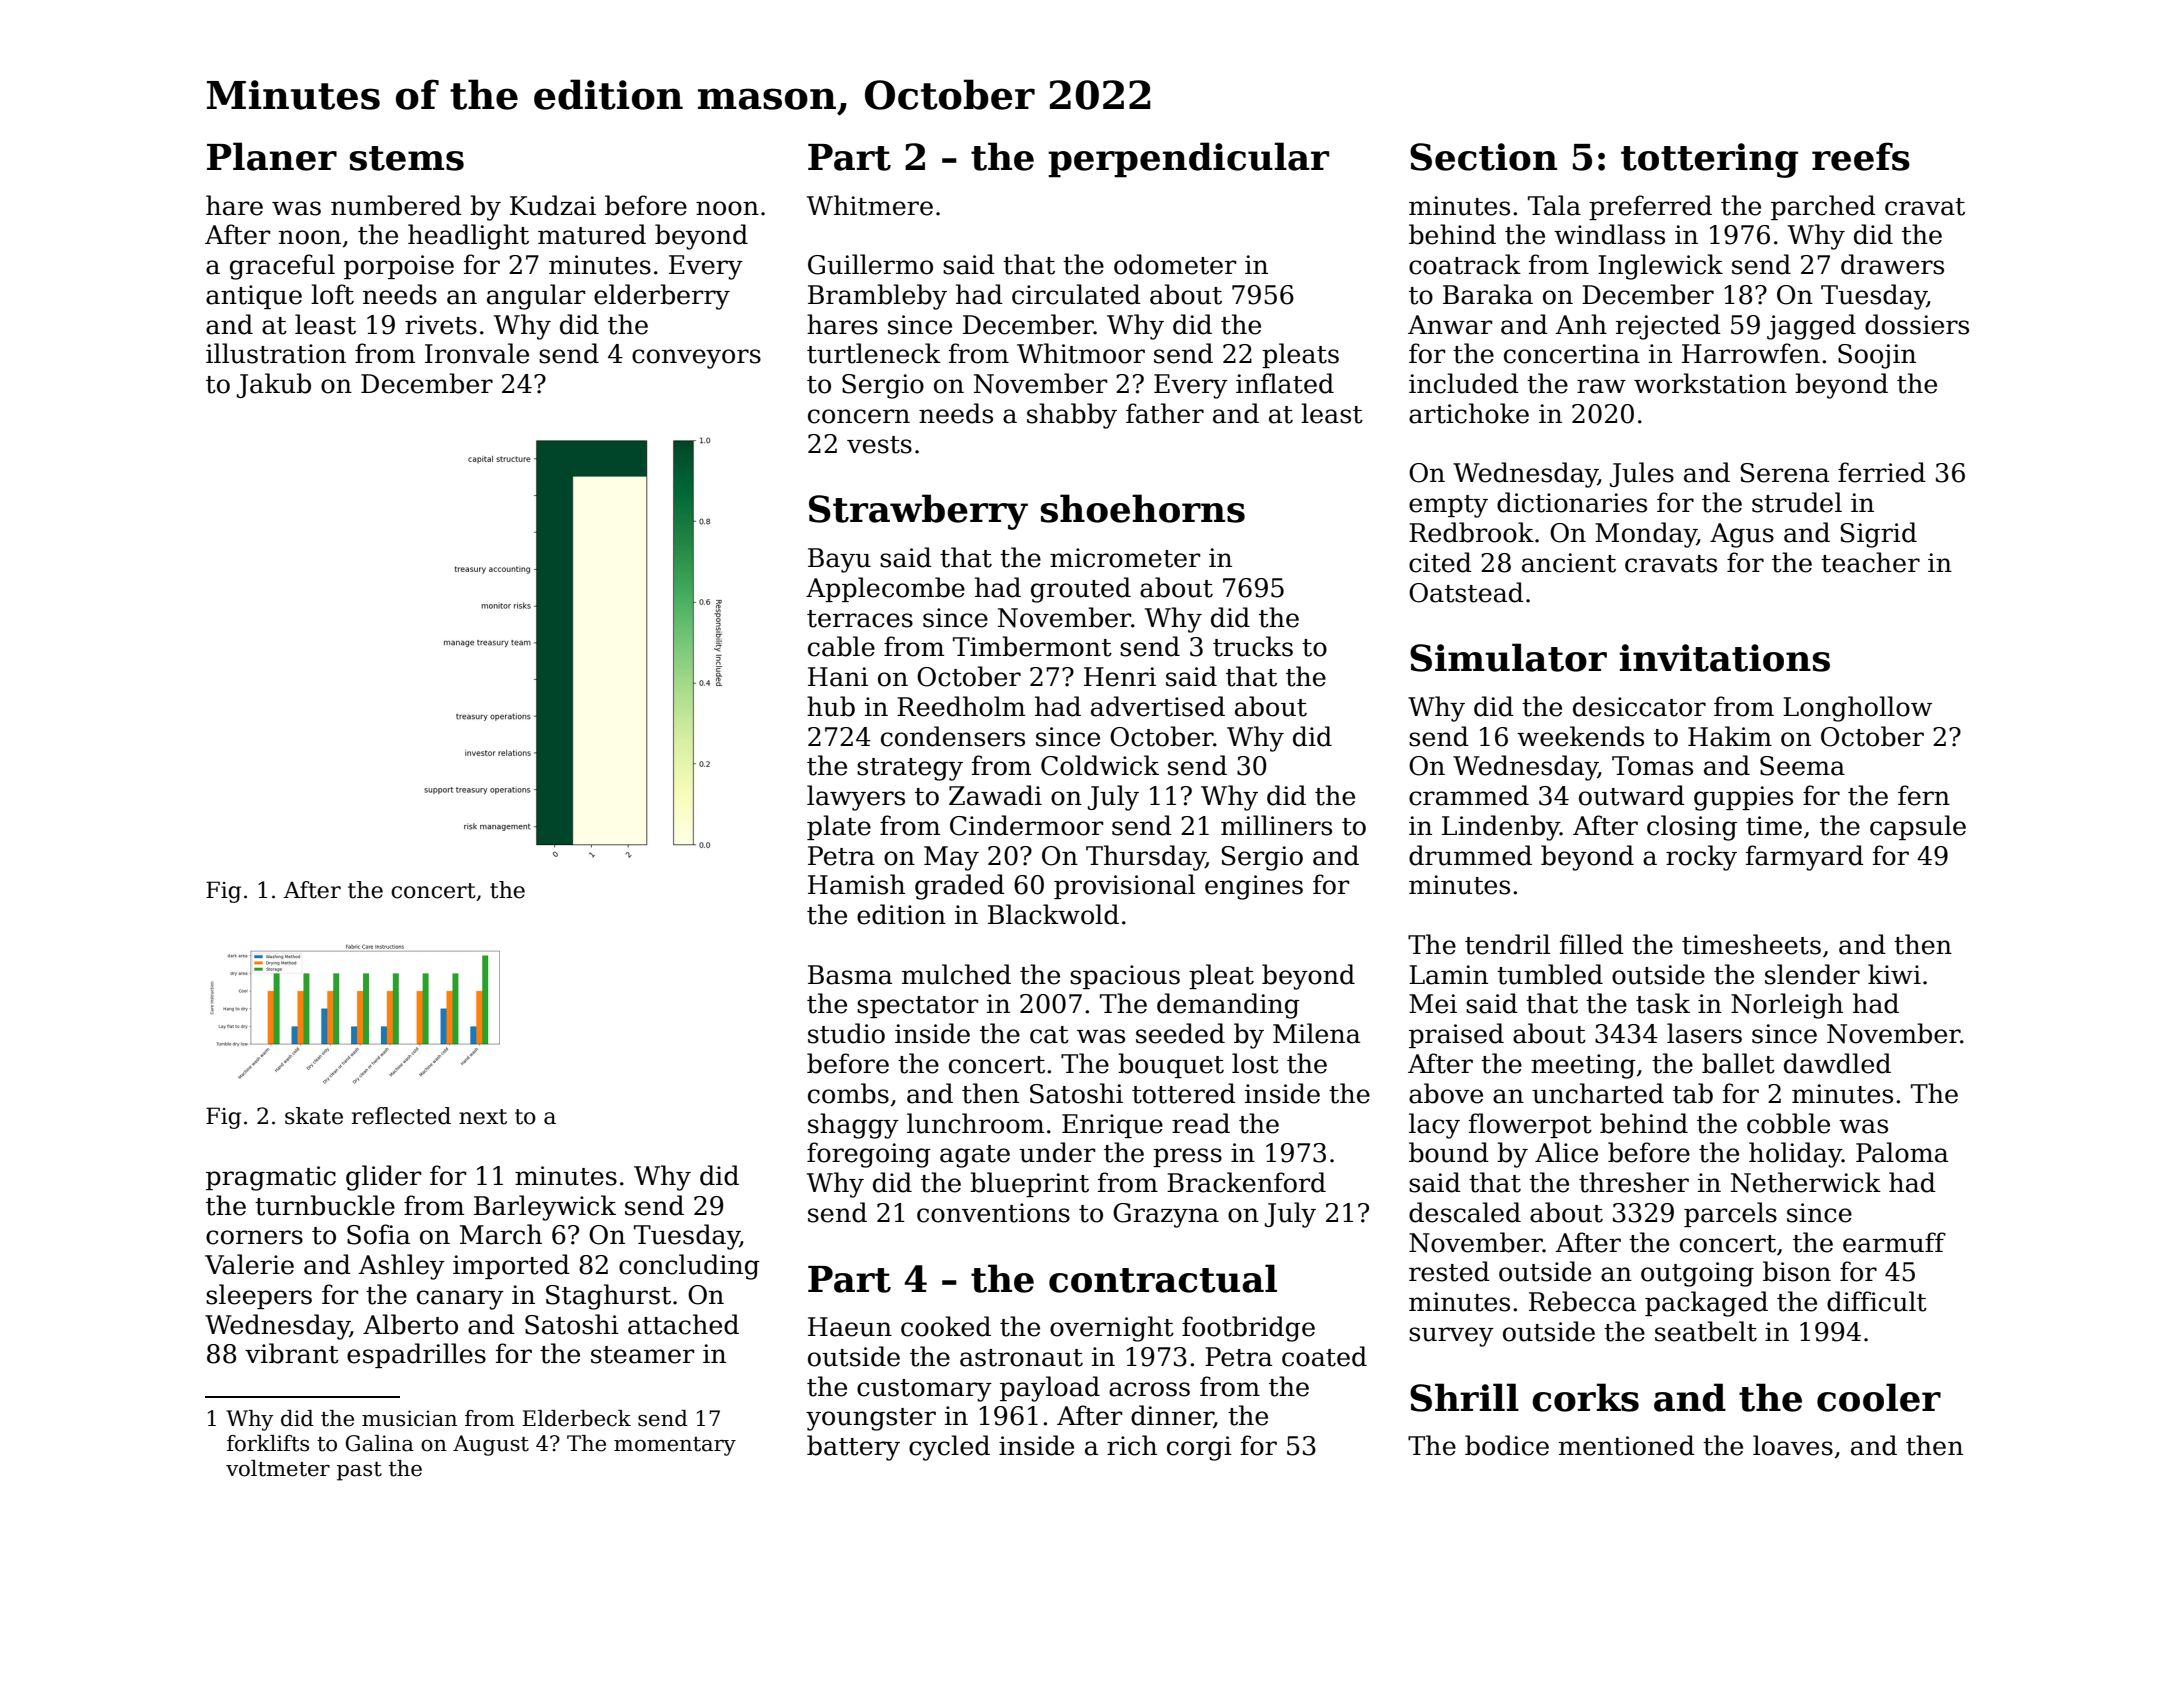 The height and width of the screenshot is (1683, 2178). What do you see at coordinates (314, 1116) in the screenshot?
I see `skate` at bounding box center [314, 1116].
